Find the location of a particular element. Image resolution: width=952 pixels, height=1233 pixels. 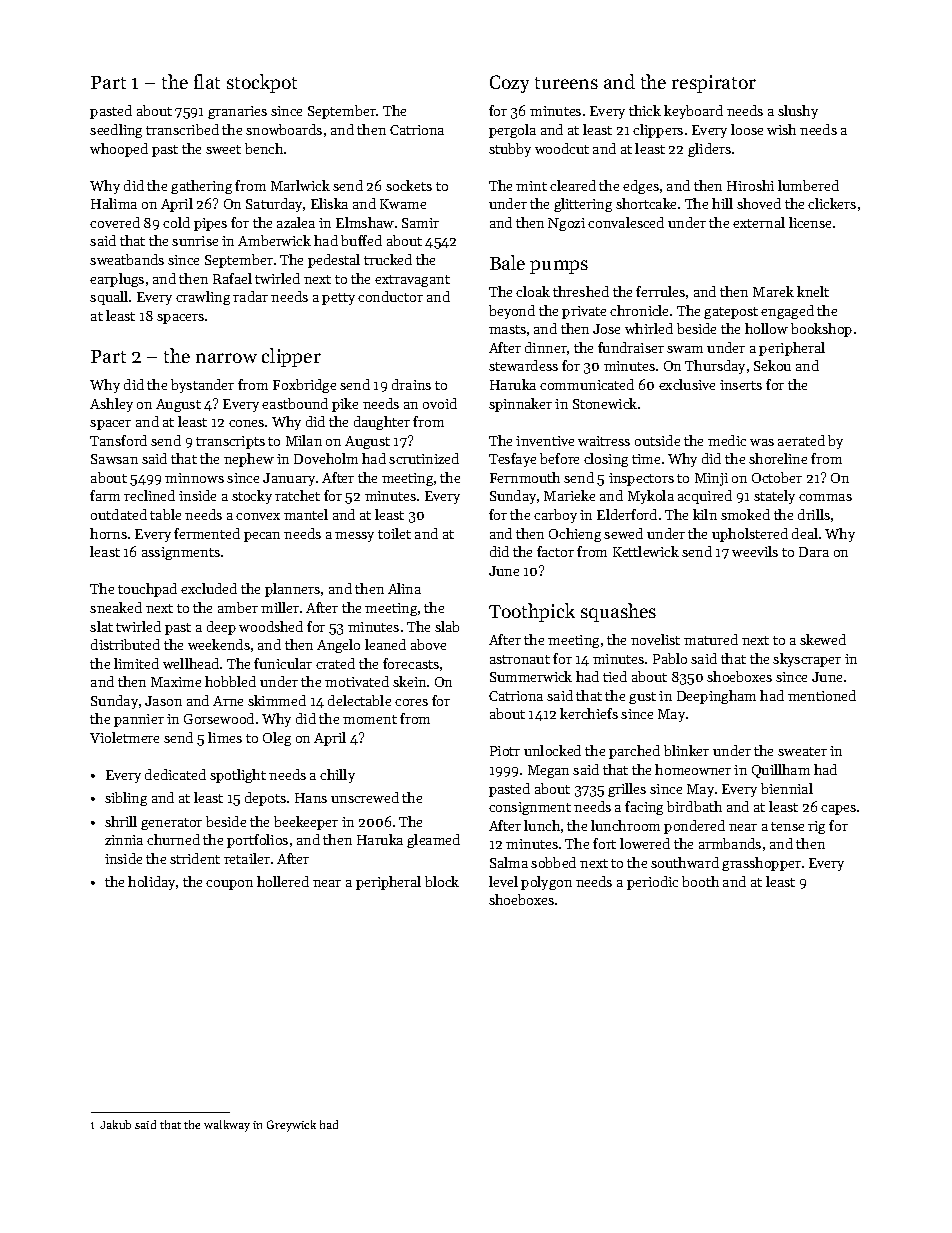

Greywick is located at coordinates (291, 1126).
